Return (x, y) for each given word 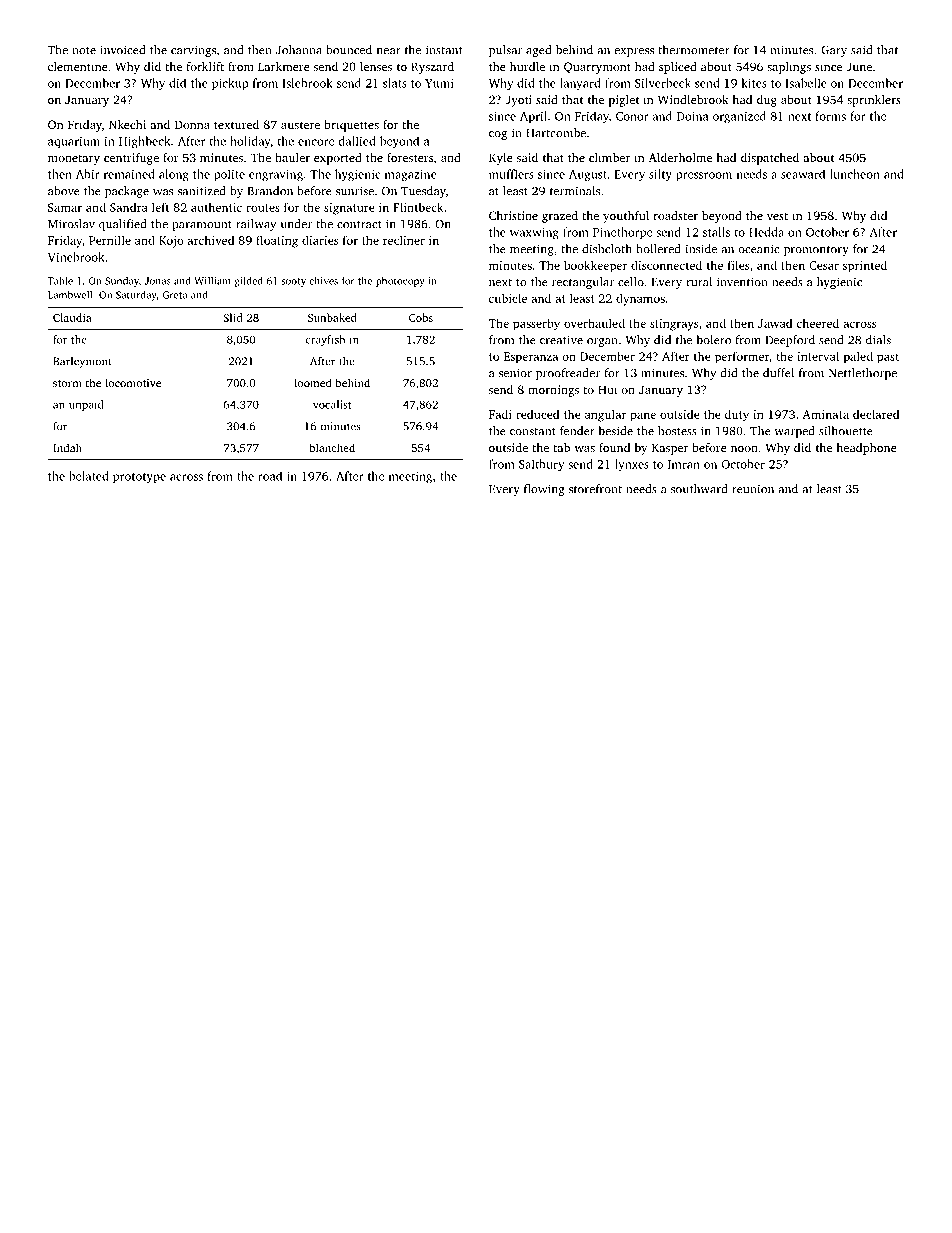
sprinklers (874, 101)
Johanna (299, 50)
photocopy (400, 282)
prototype (139, 478)
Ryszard (432, 68)
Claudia (72, 317)
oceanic (759, 249)
